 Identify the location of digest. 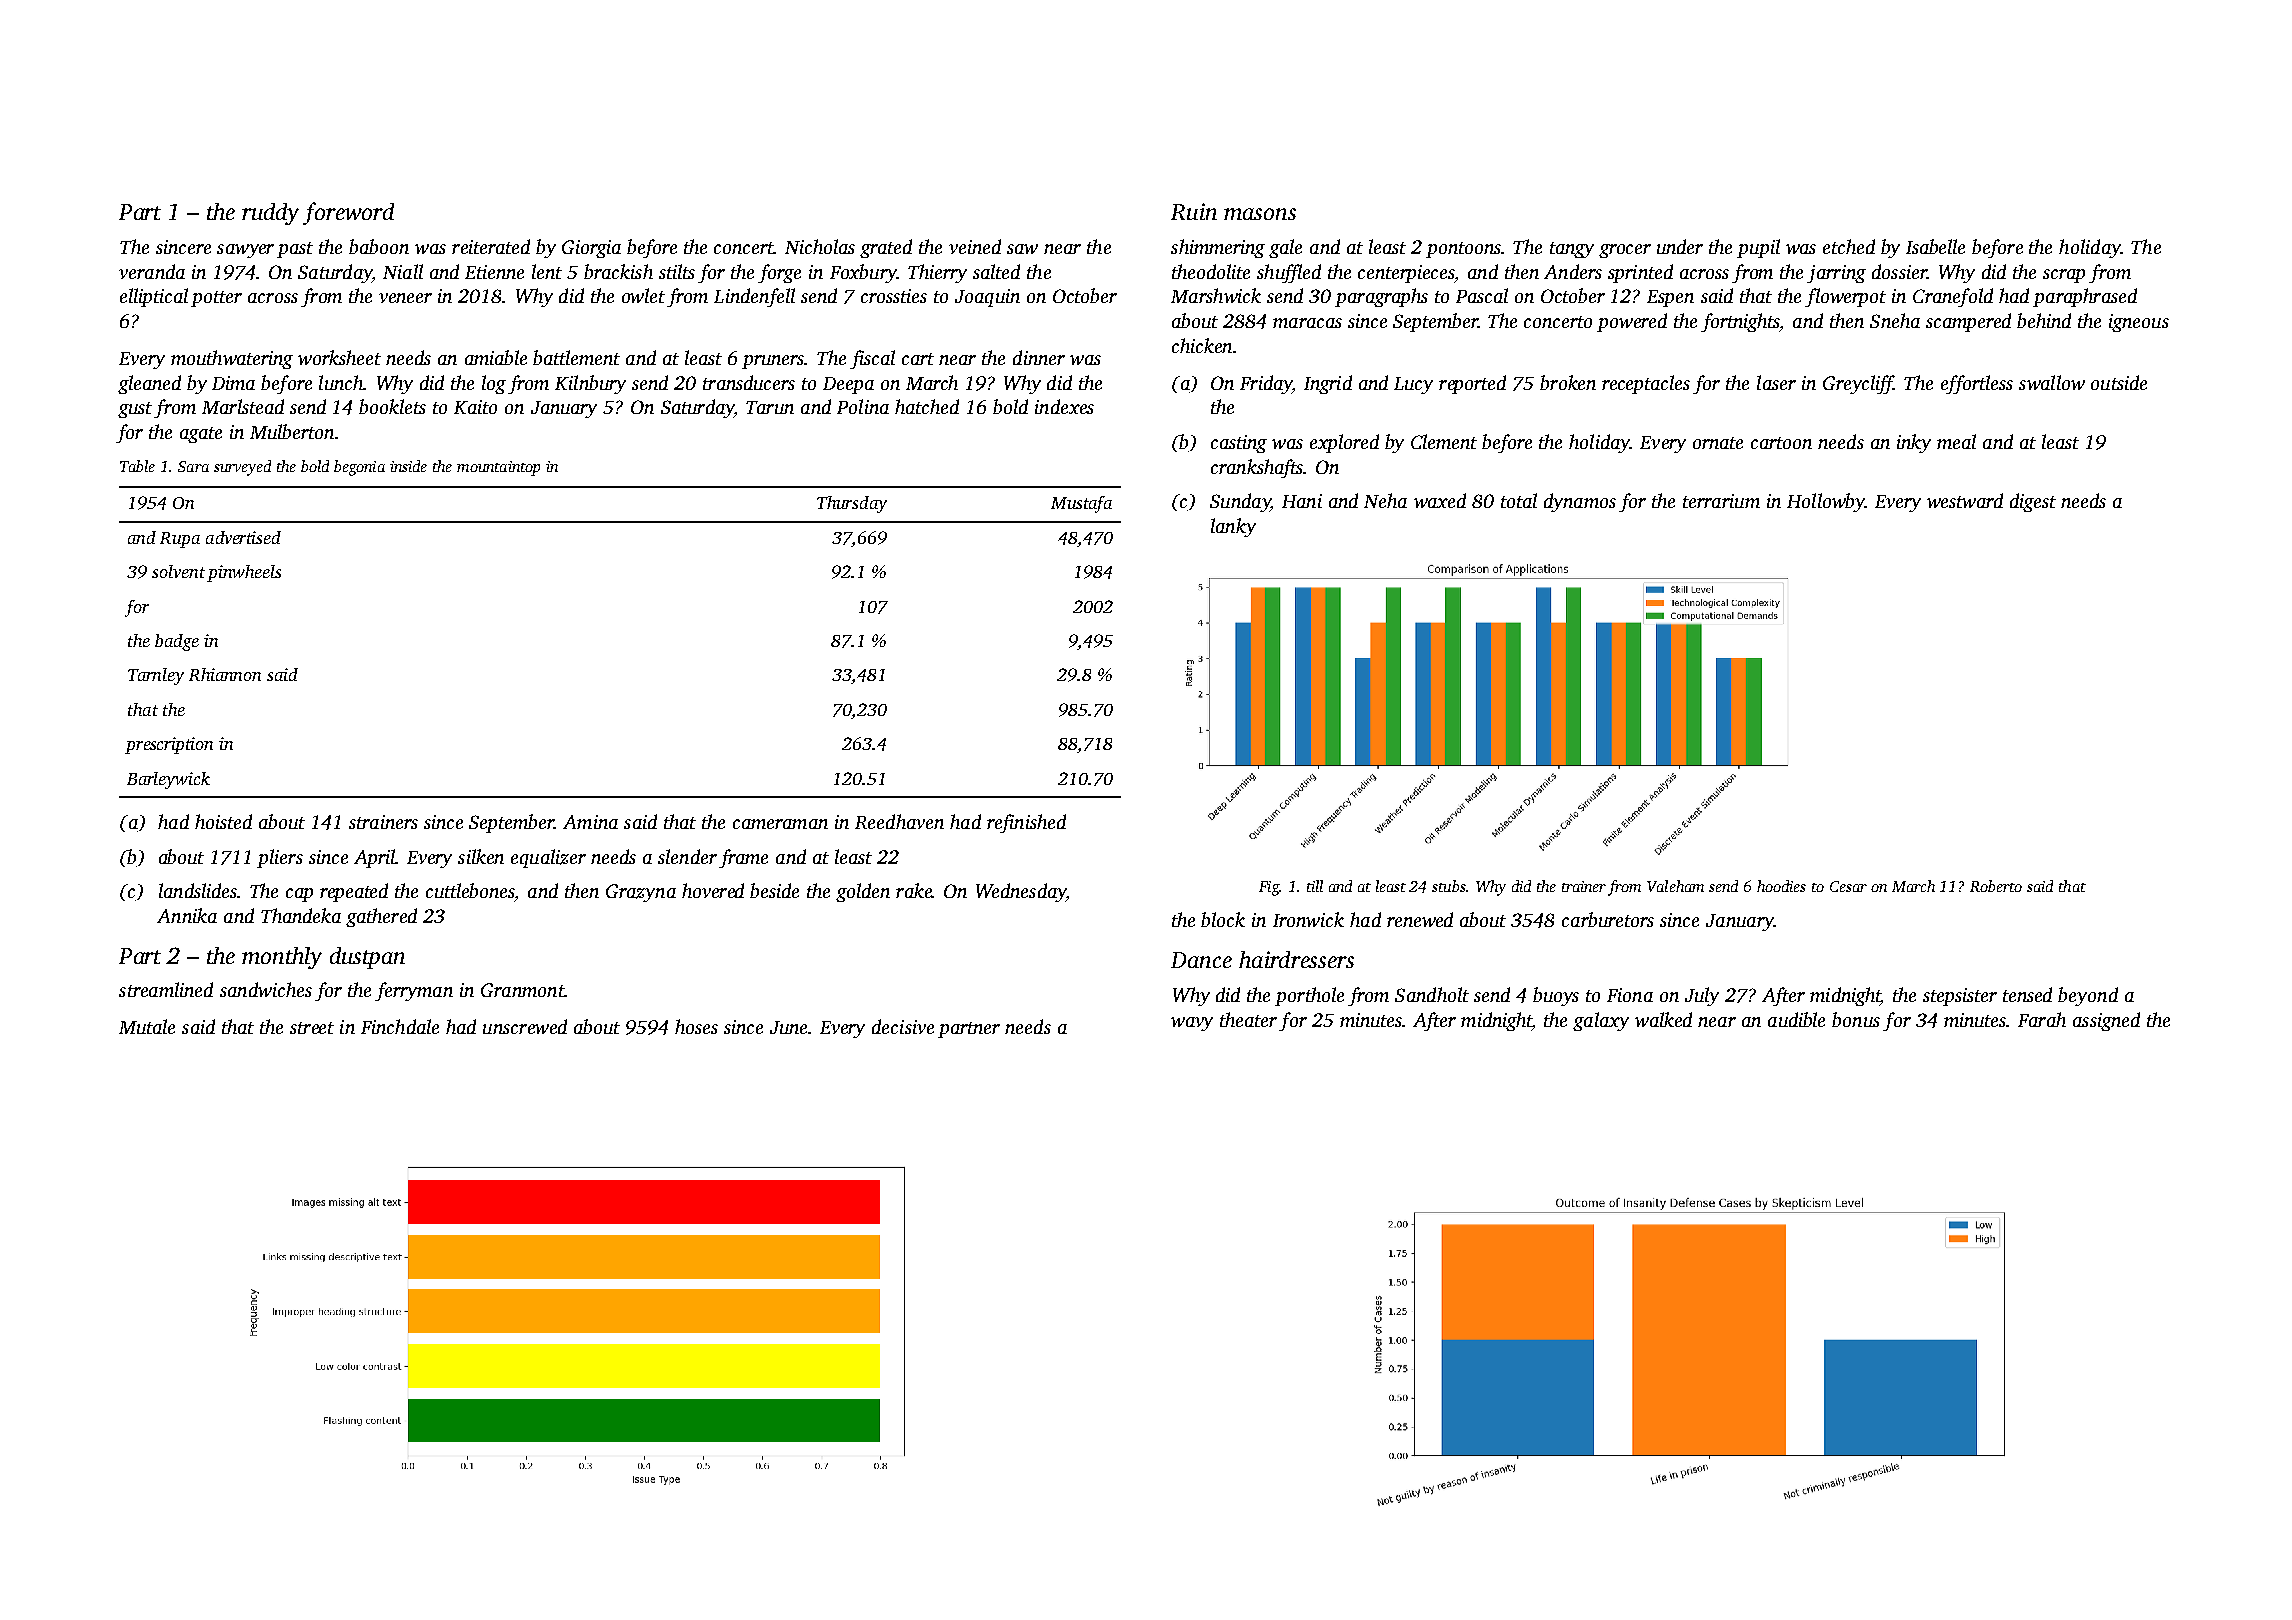
(2033, 502).
